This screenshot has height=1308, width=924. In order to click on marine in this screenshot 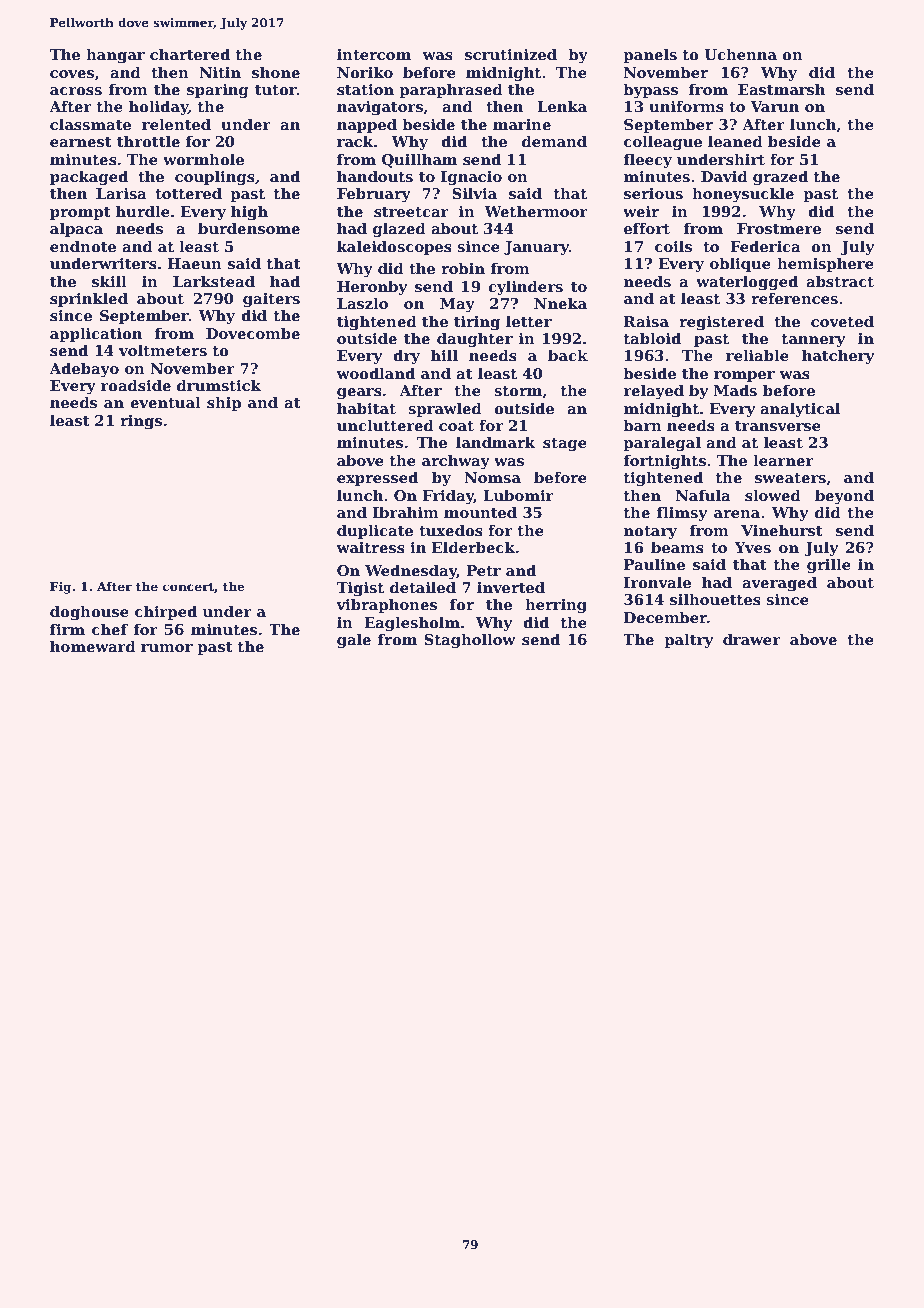, I will do `click(522, 124)`.
